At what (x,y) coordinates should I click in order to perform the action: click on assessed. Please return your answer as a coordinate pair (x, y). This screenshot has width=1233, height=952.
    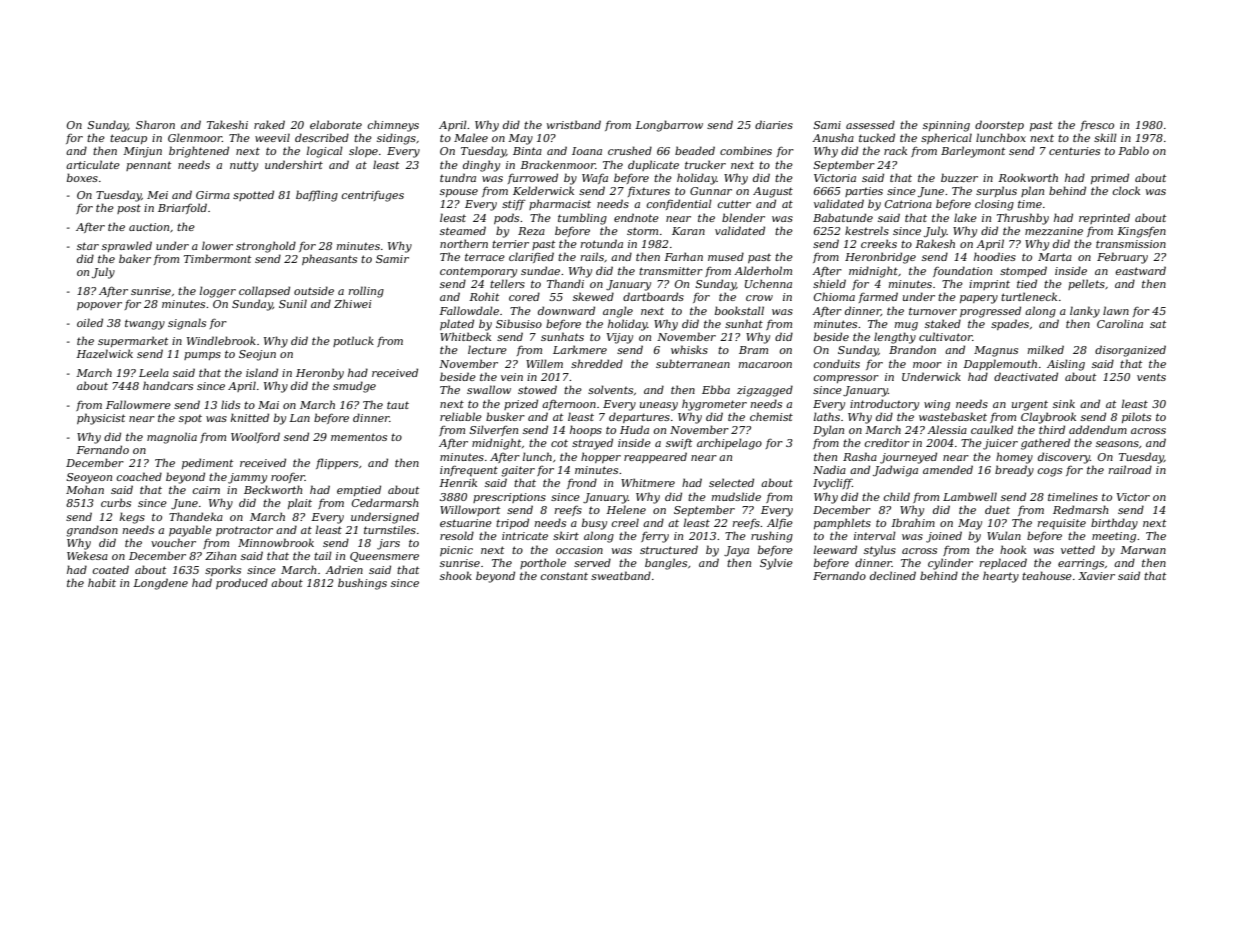
    Looking at the image, I should click on (870, 124).
